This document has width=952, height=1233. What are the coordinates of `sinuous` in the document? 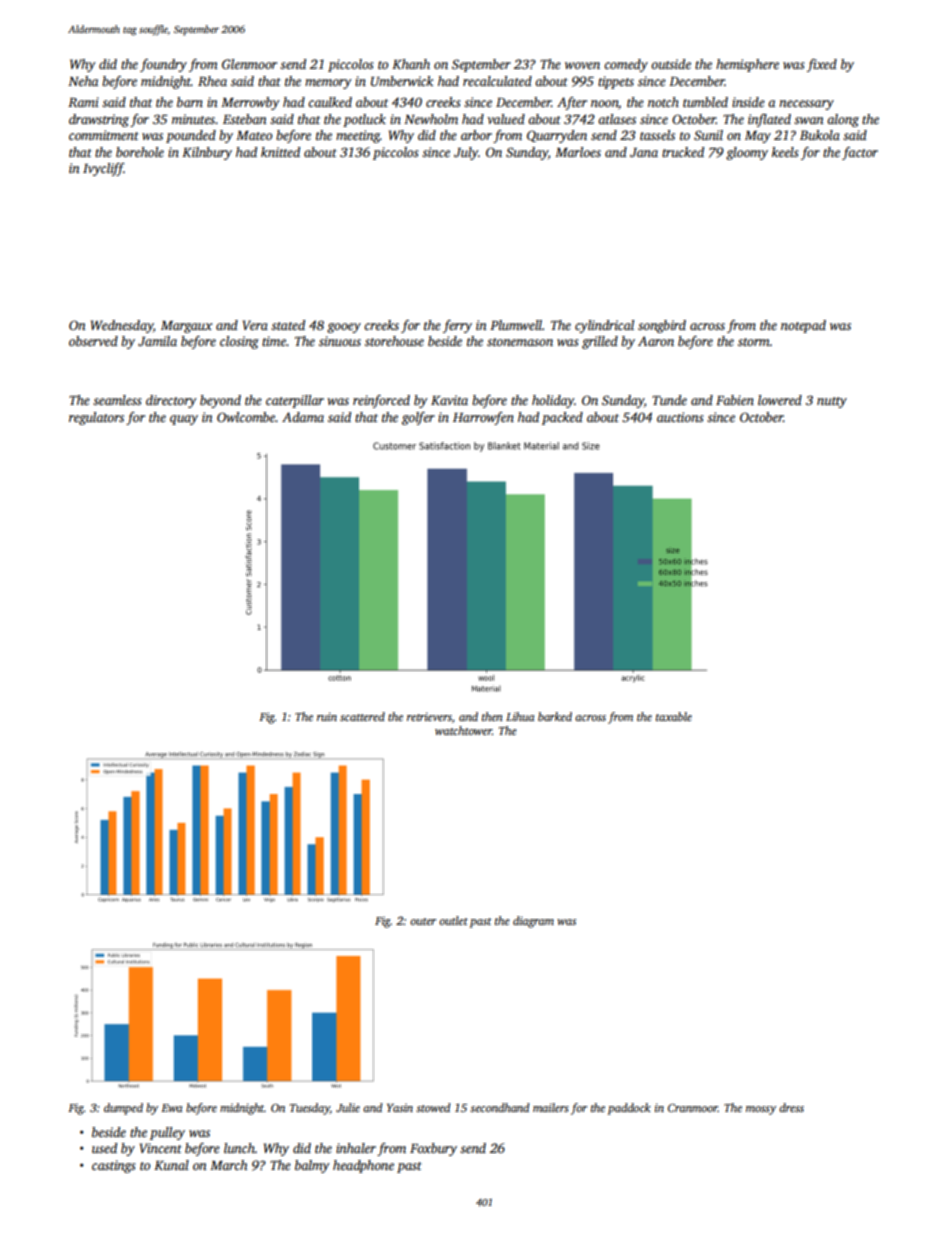 It's located at (340, 341).
